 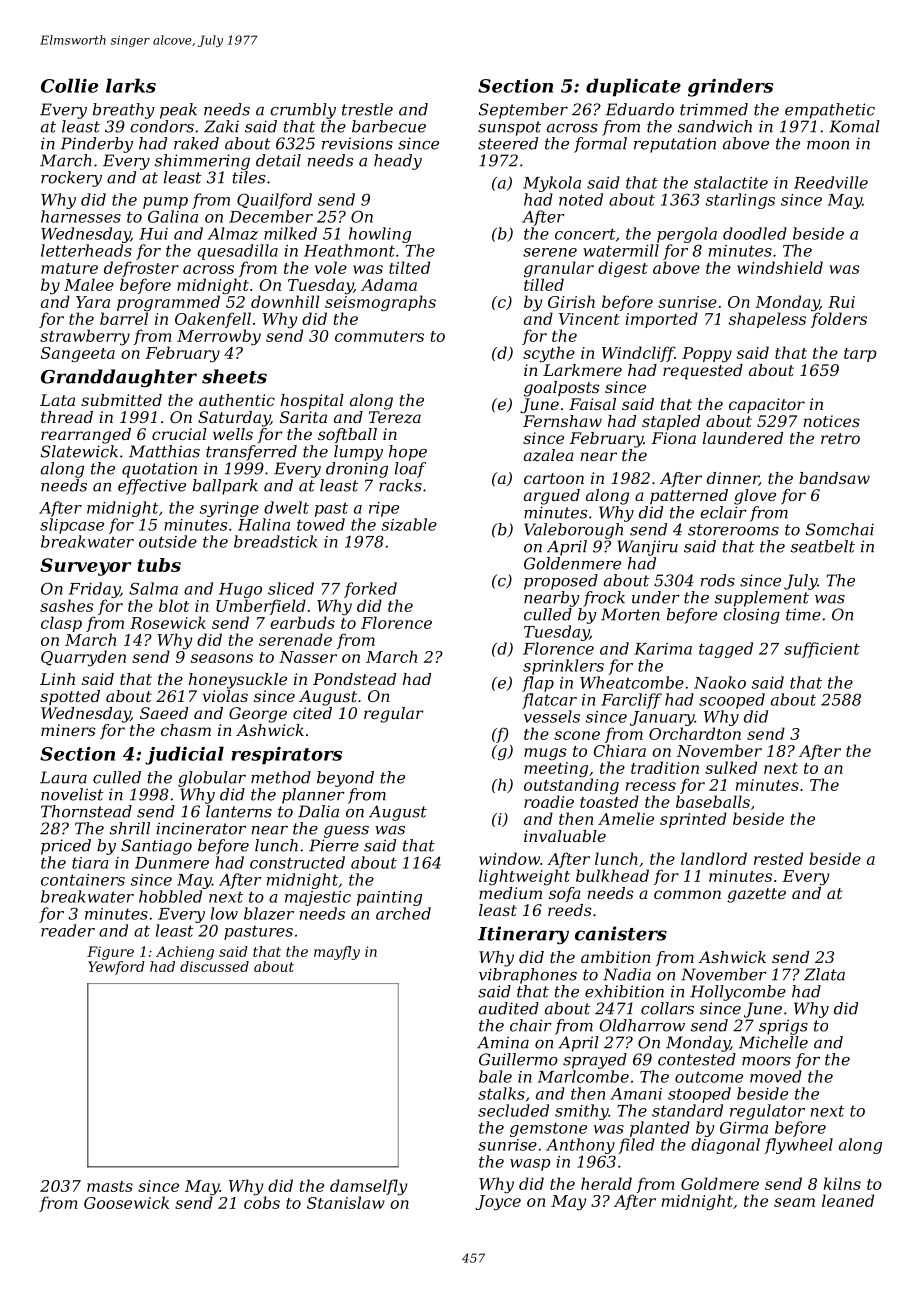 I want to click on mayfly, so click(x=337, y=953).
